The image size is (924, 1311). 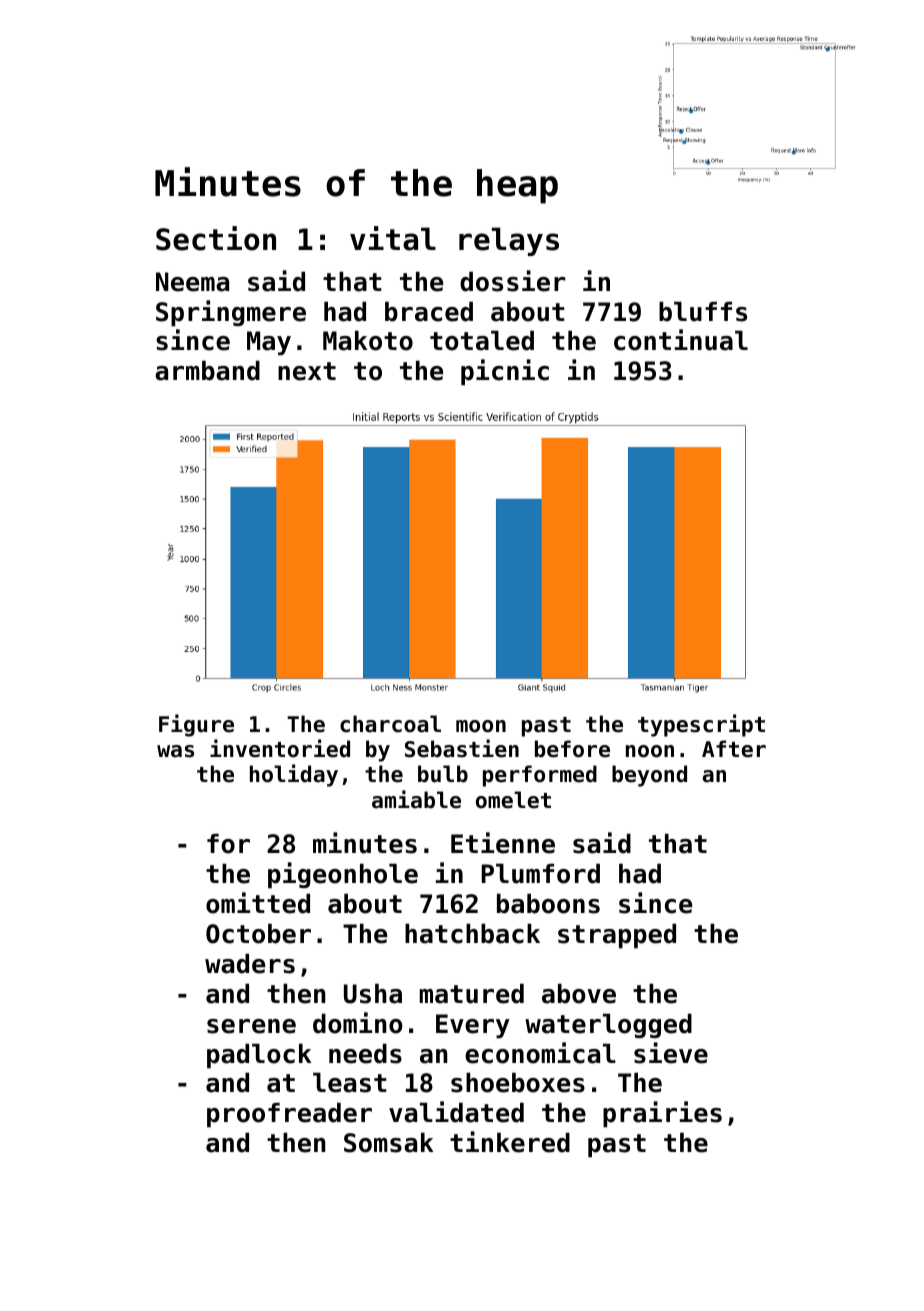 I want to click on proofreader, so click(x=289, y=1115).
